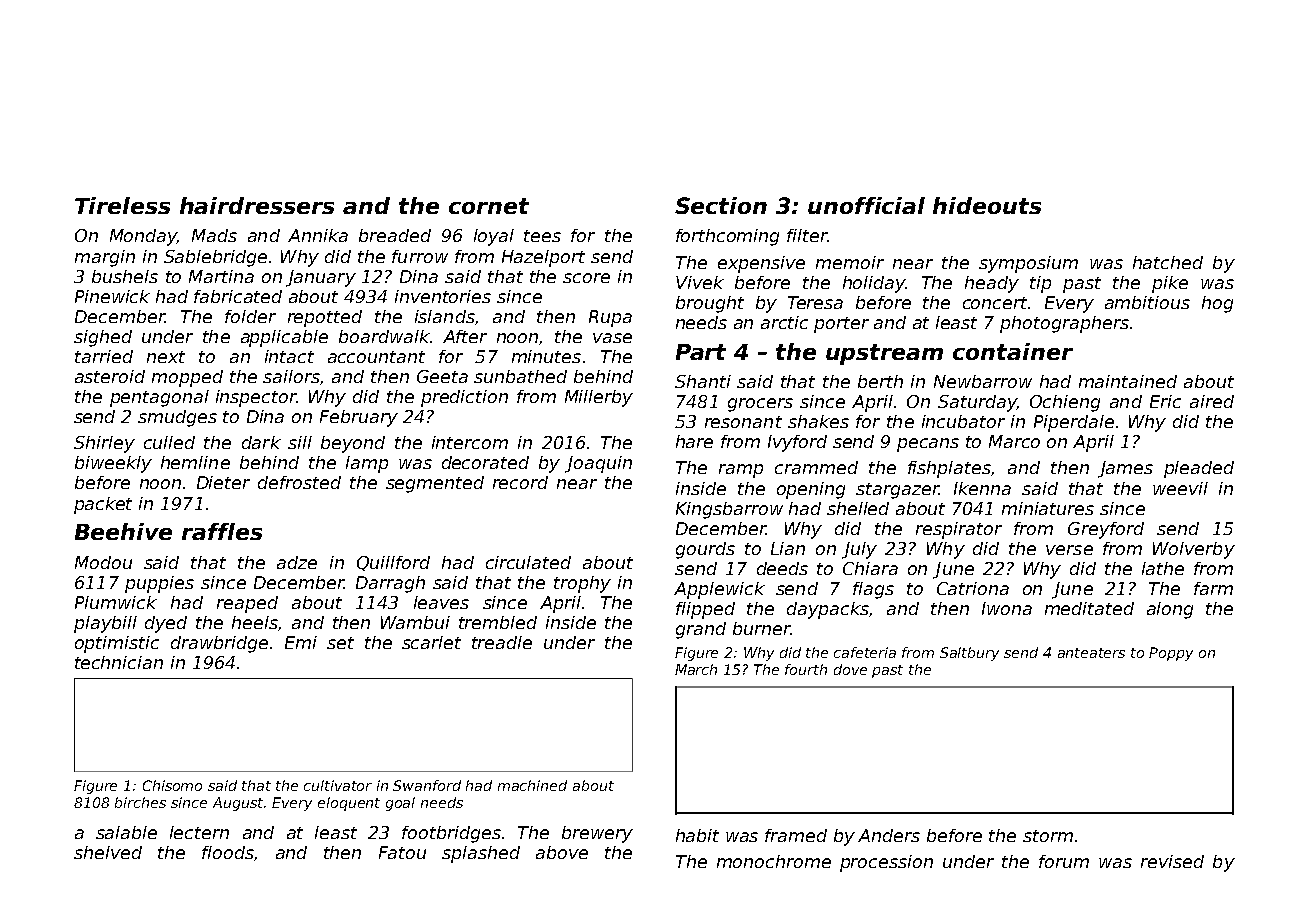  Describe the element at coordinates (1048, 508) in the screenshot. I see `miniatures` at that location.
